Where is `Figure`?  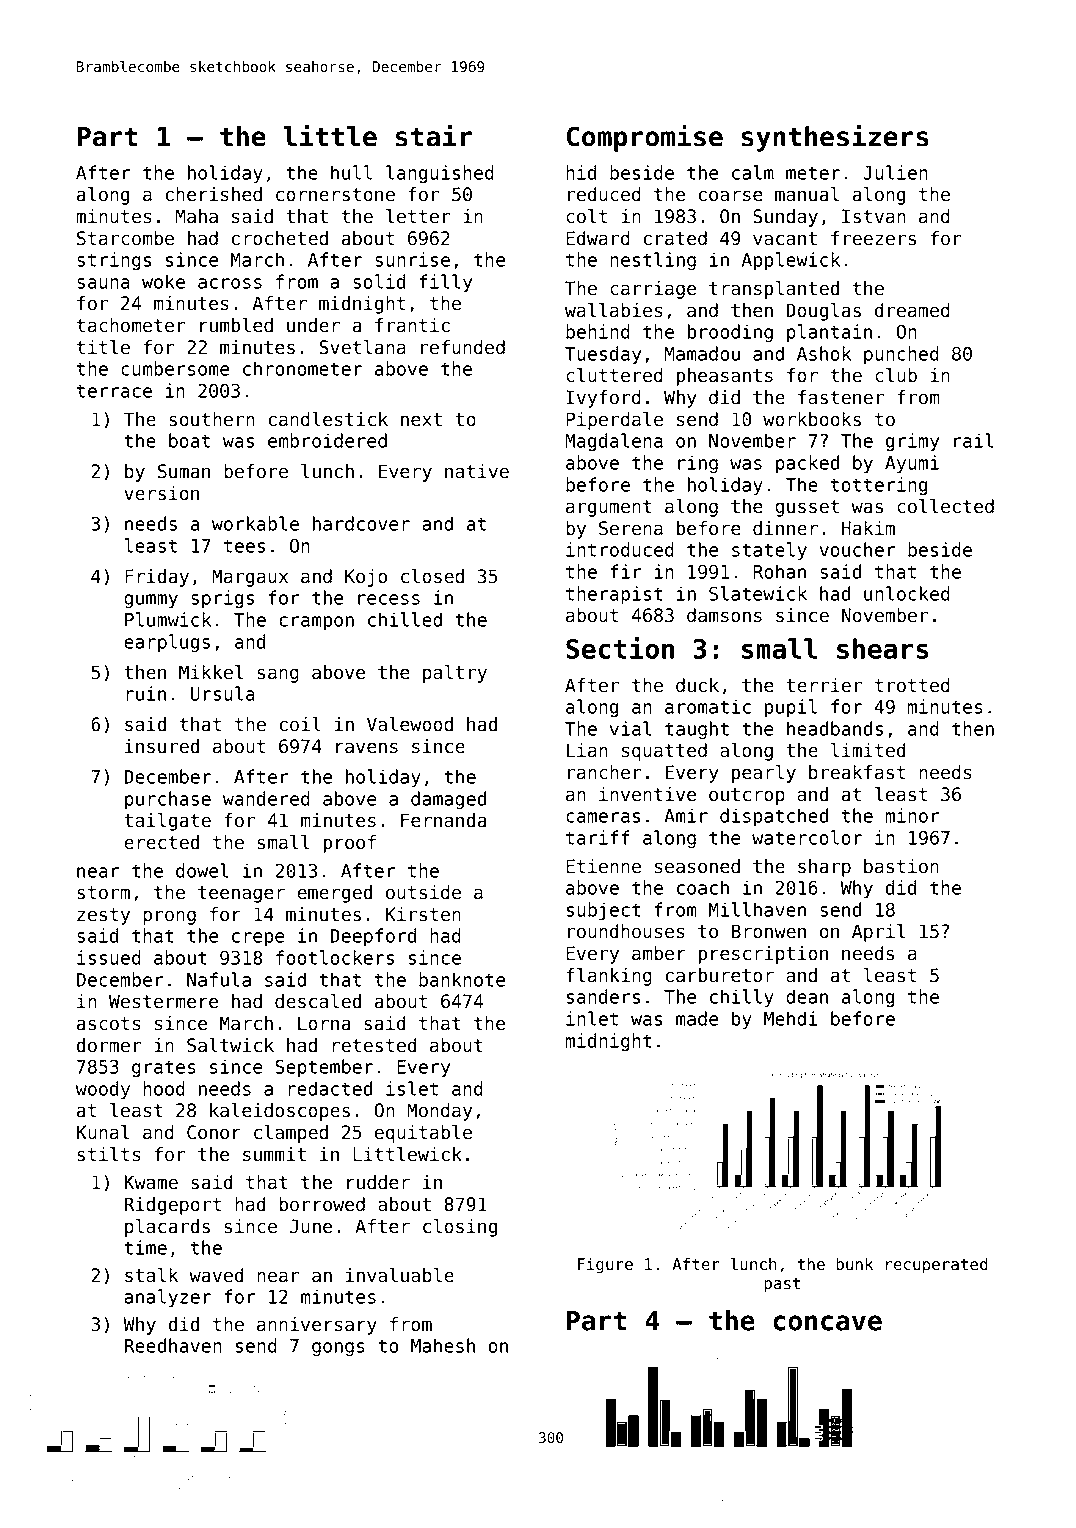 Figure is located at coordinates (605, 1266).
